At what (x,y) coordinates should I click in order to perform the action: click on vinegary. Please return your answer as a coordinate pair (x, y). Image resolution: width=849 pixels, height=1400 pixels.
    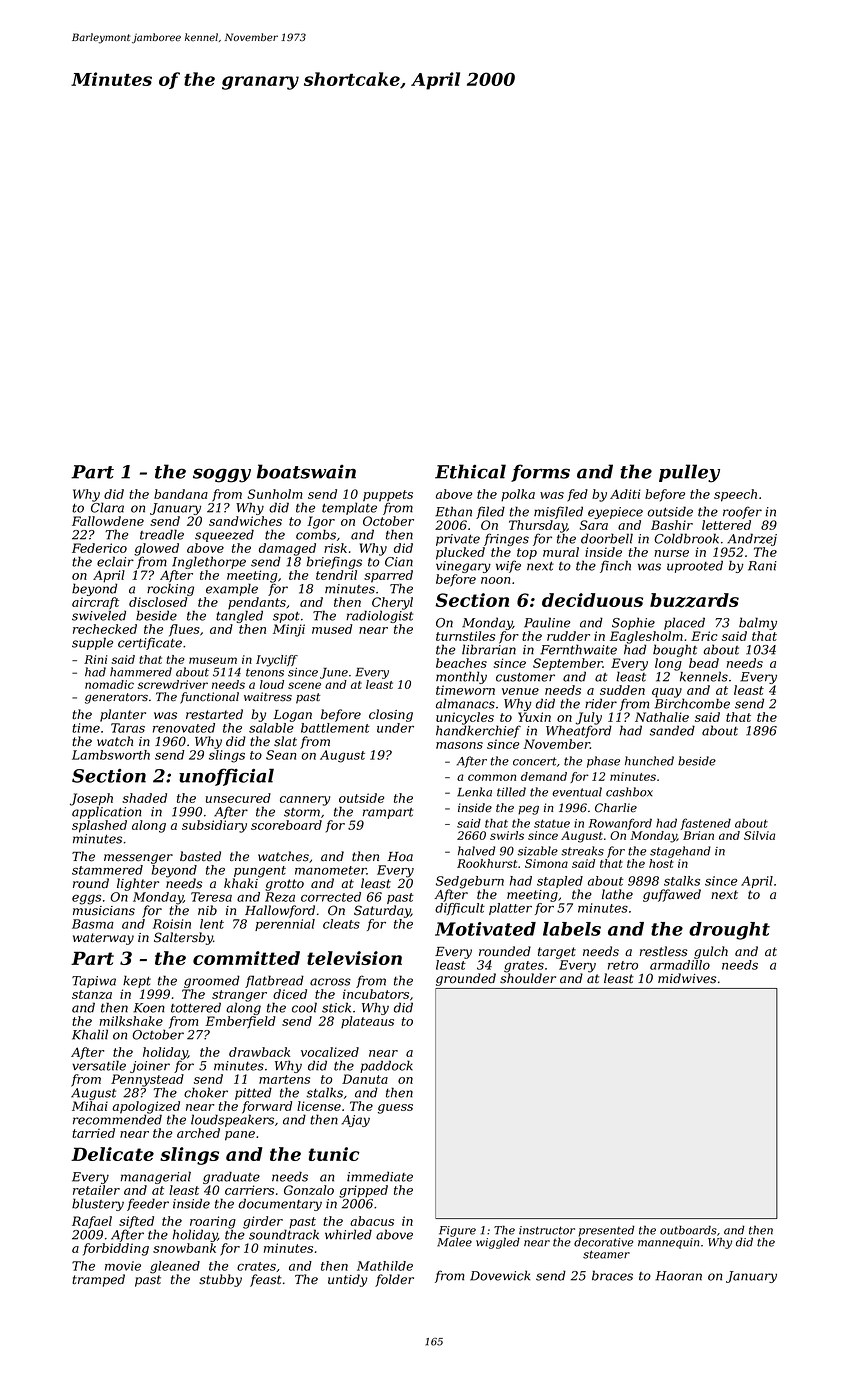
    Looking at the image, I should click on (463, 567).
